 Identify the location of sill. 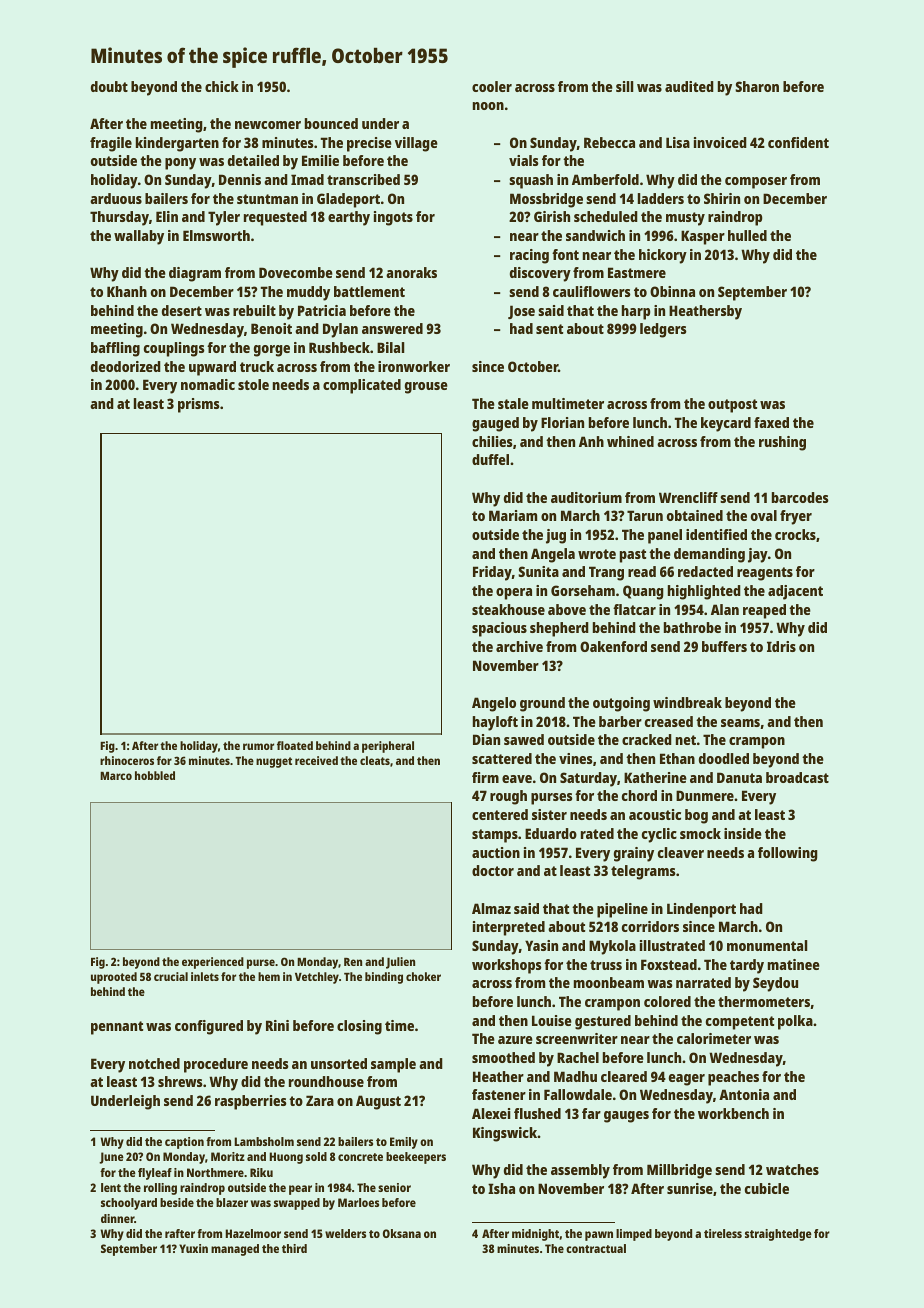
(624, 86).
